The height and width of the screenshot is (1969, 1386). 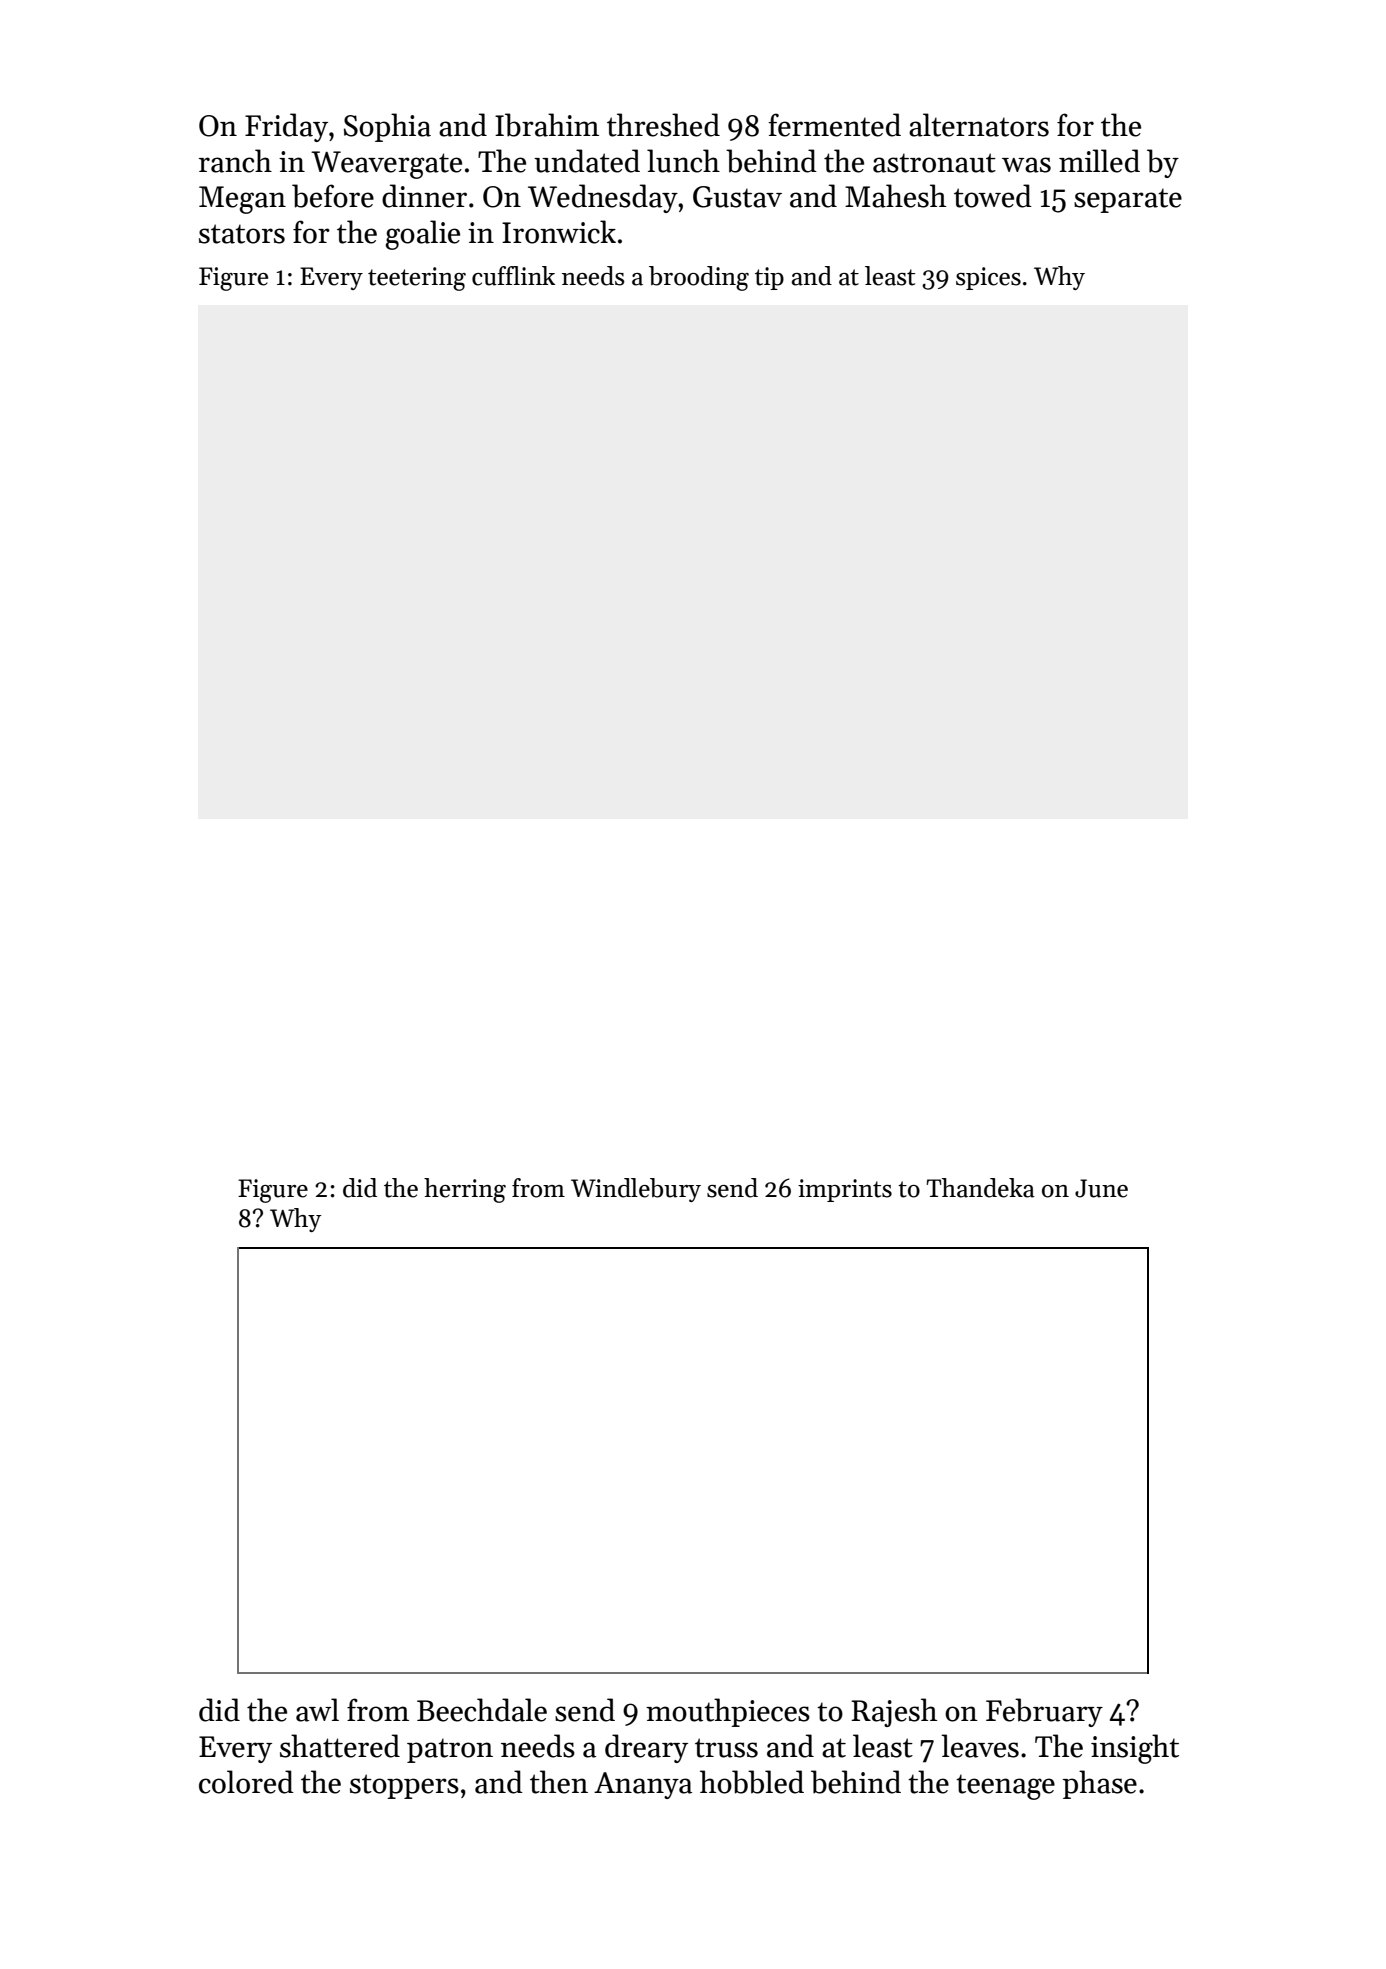 What do you see at coordinates (465, 1190) in the screenshot?
I see `herring` at bounding box center [465, 1190].
